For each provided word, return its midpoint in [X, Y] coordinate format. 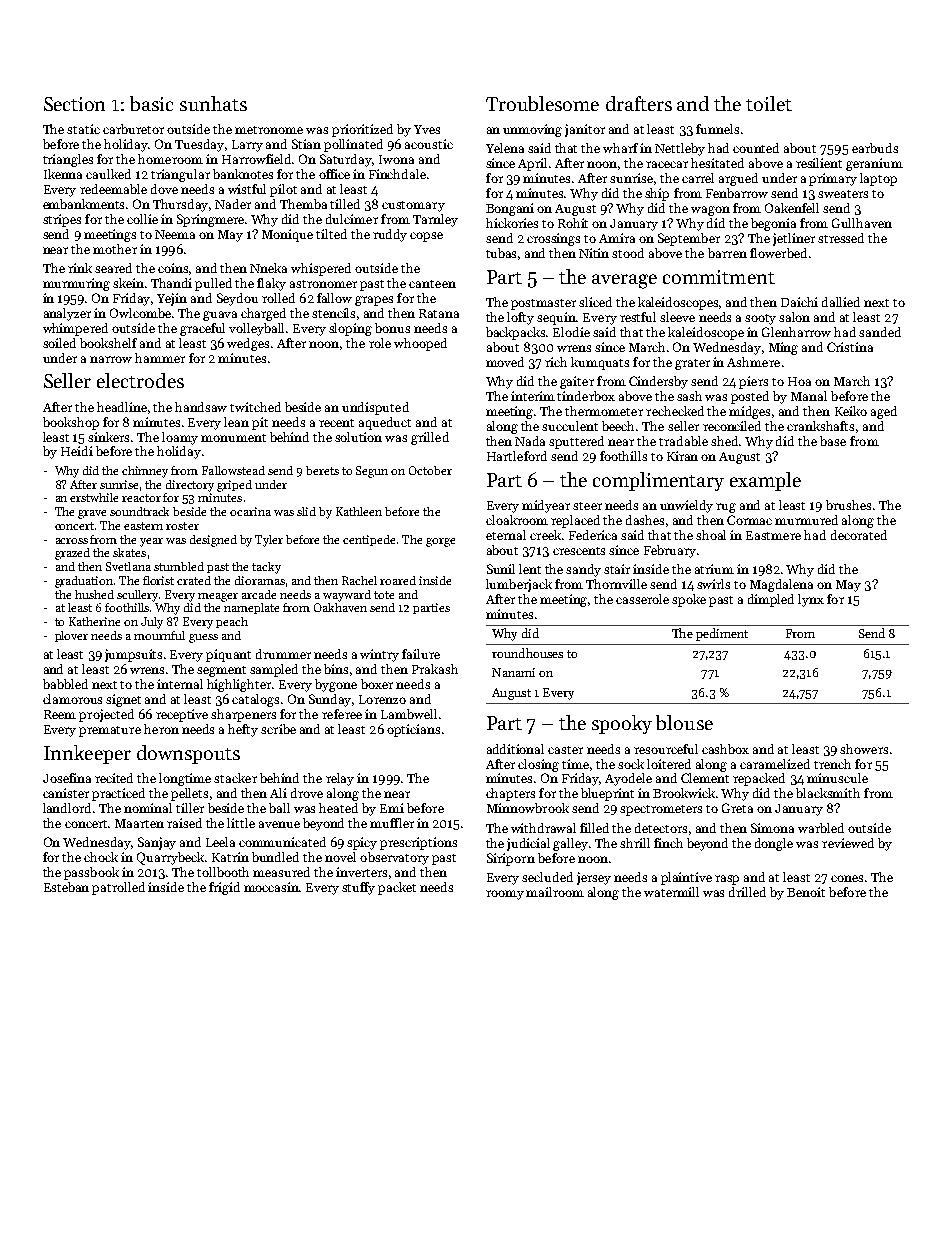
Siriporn [511, 859]
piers [753, 382]
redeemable [113, 189]
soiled [59, 343]
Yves [427, 129]
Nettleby [680, 149]
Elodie [571, 332]
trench [832, 764]
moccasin [272, 887]
